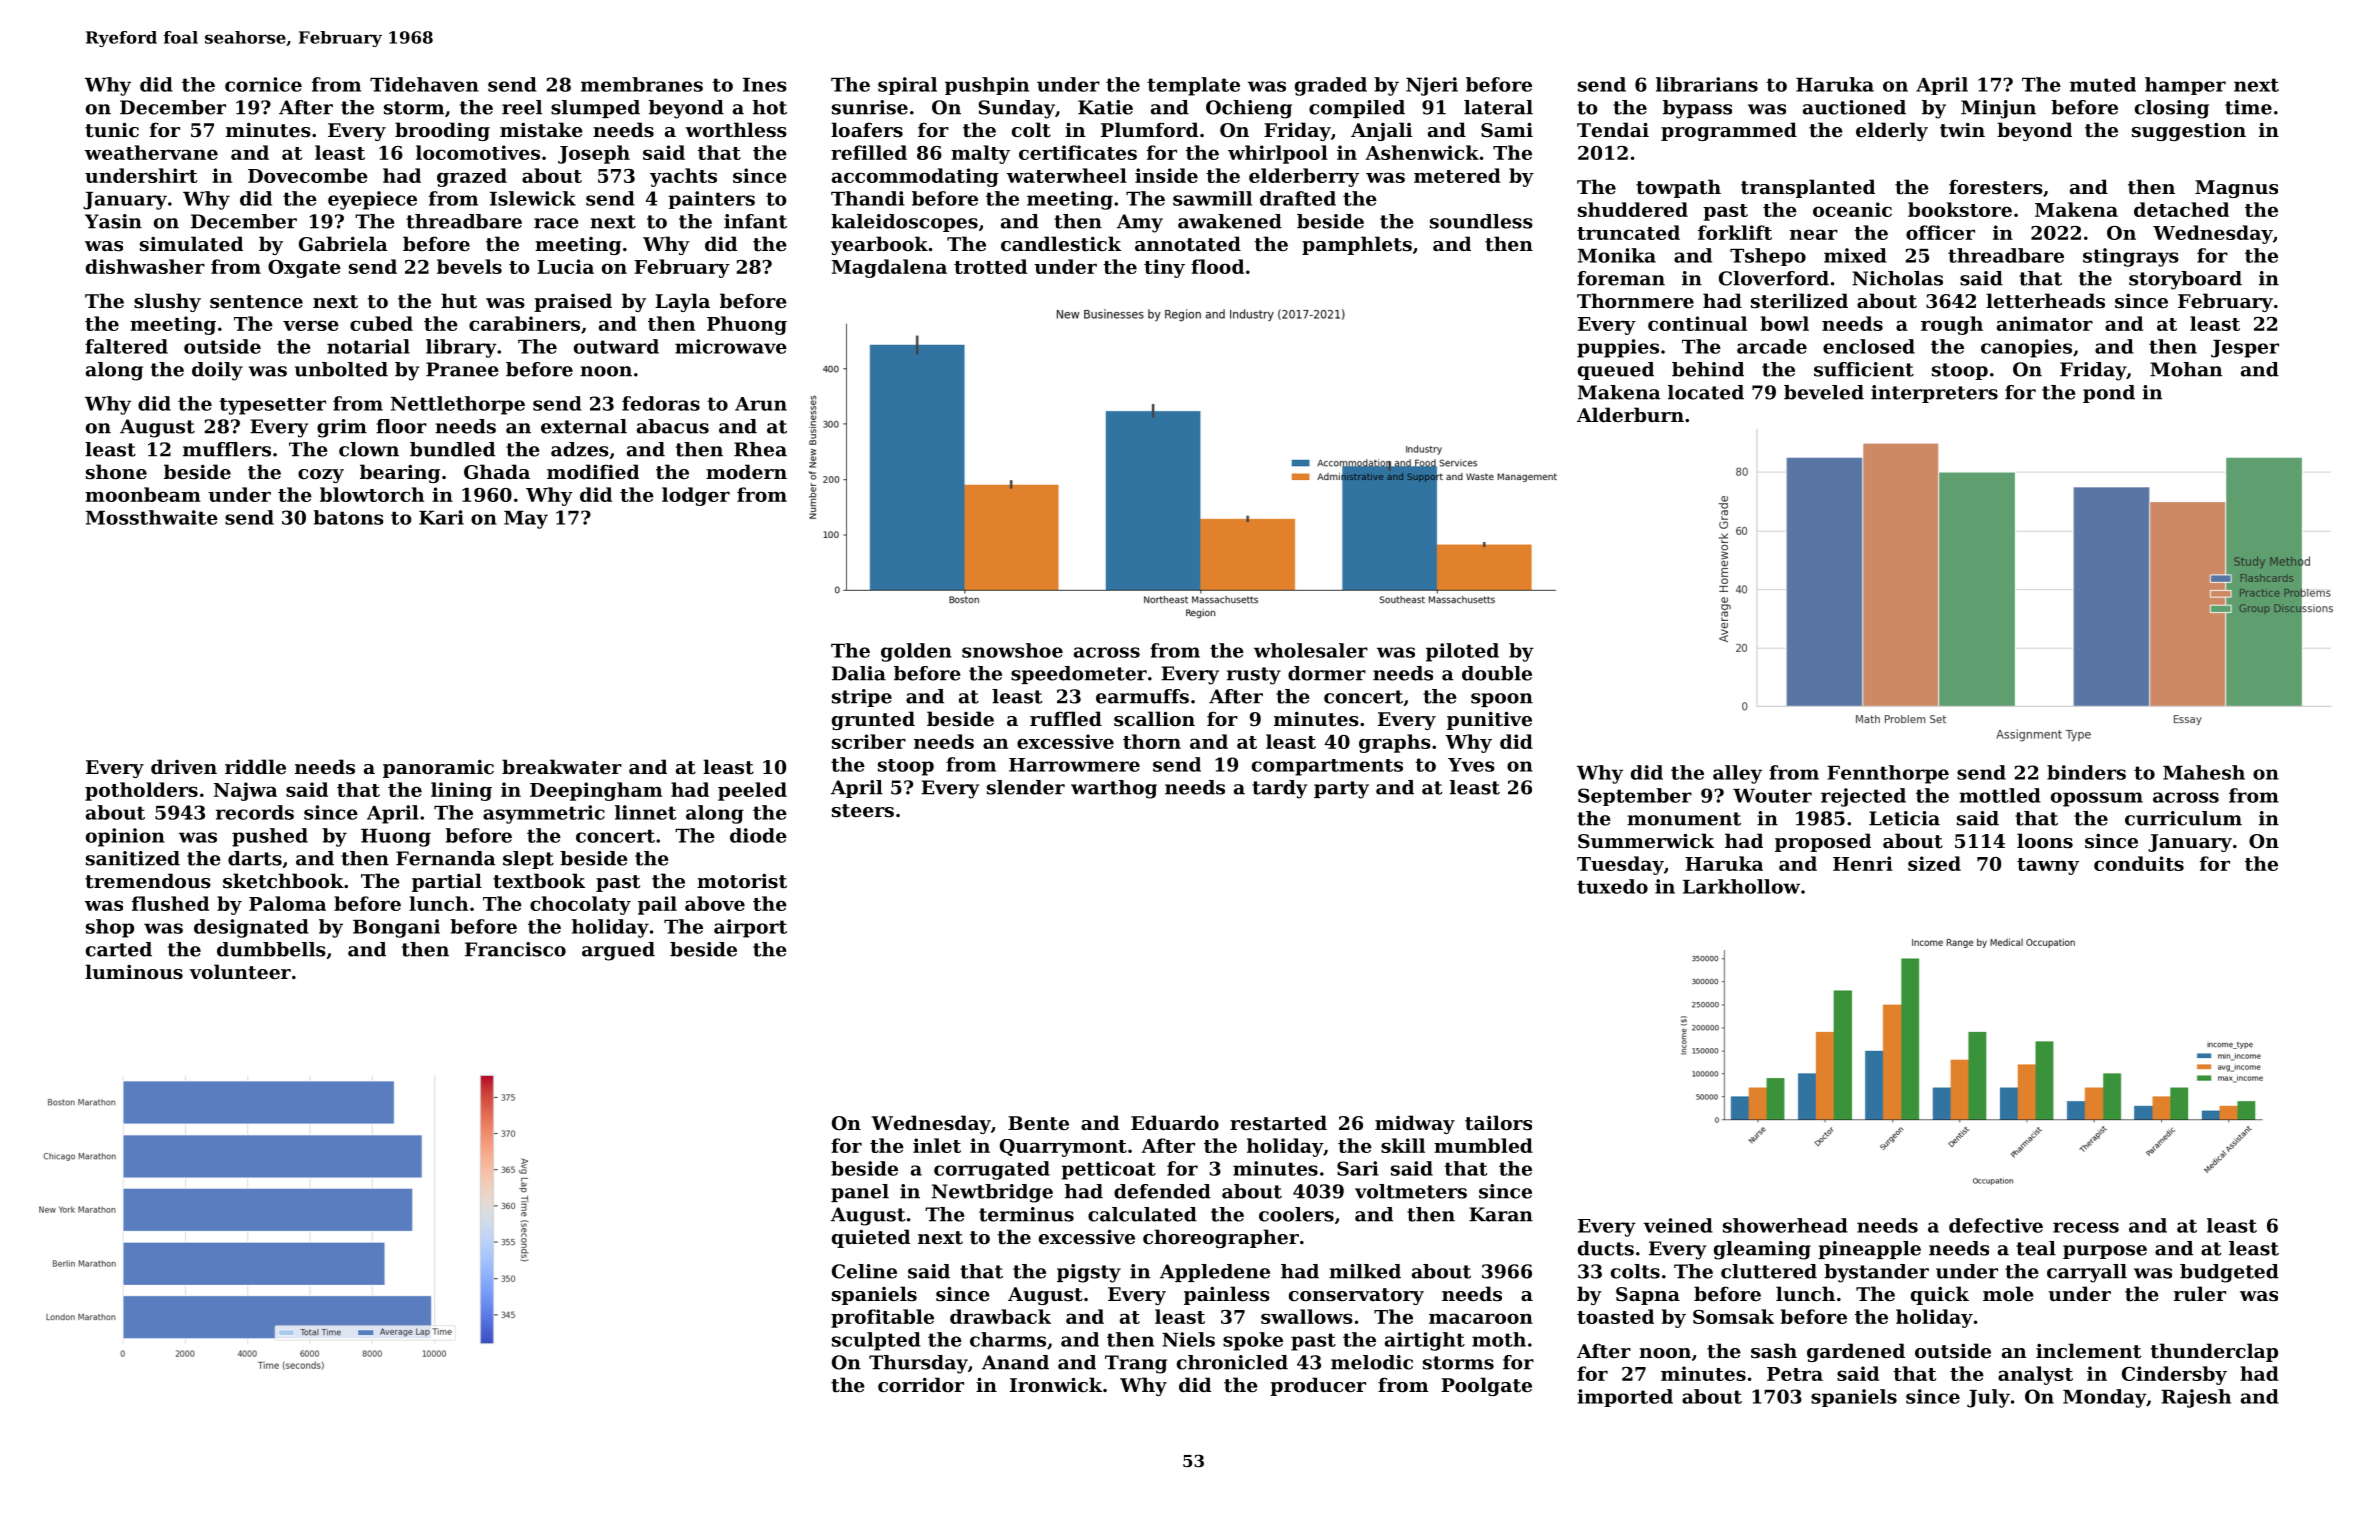  I want to click on sculpted, so click(876, 1341).
